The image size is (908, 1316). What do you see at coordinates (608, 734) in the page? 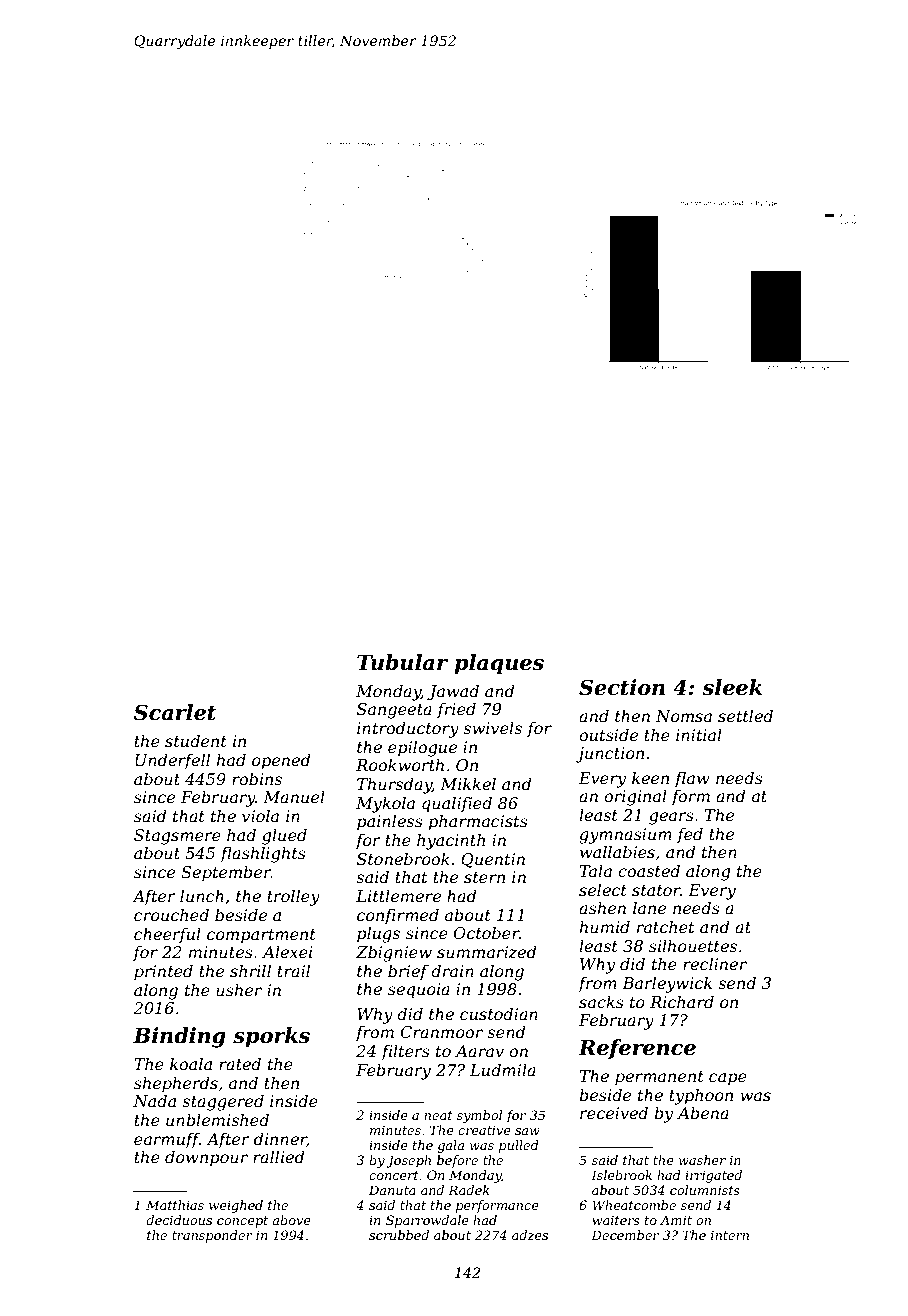
I see `outside` at bounding box center [608, 734].
